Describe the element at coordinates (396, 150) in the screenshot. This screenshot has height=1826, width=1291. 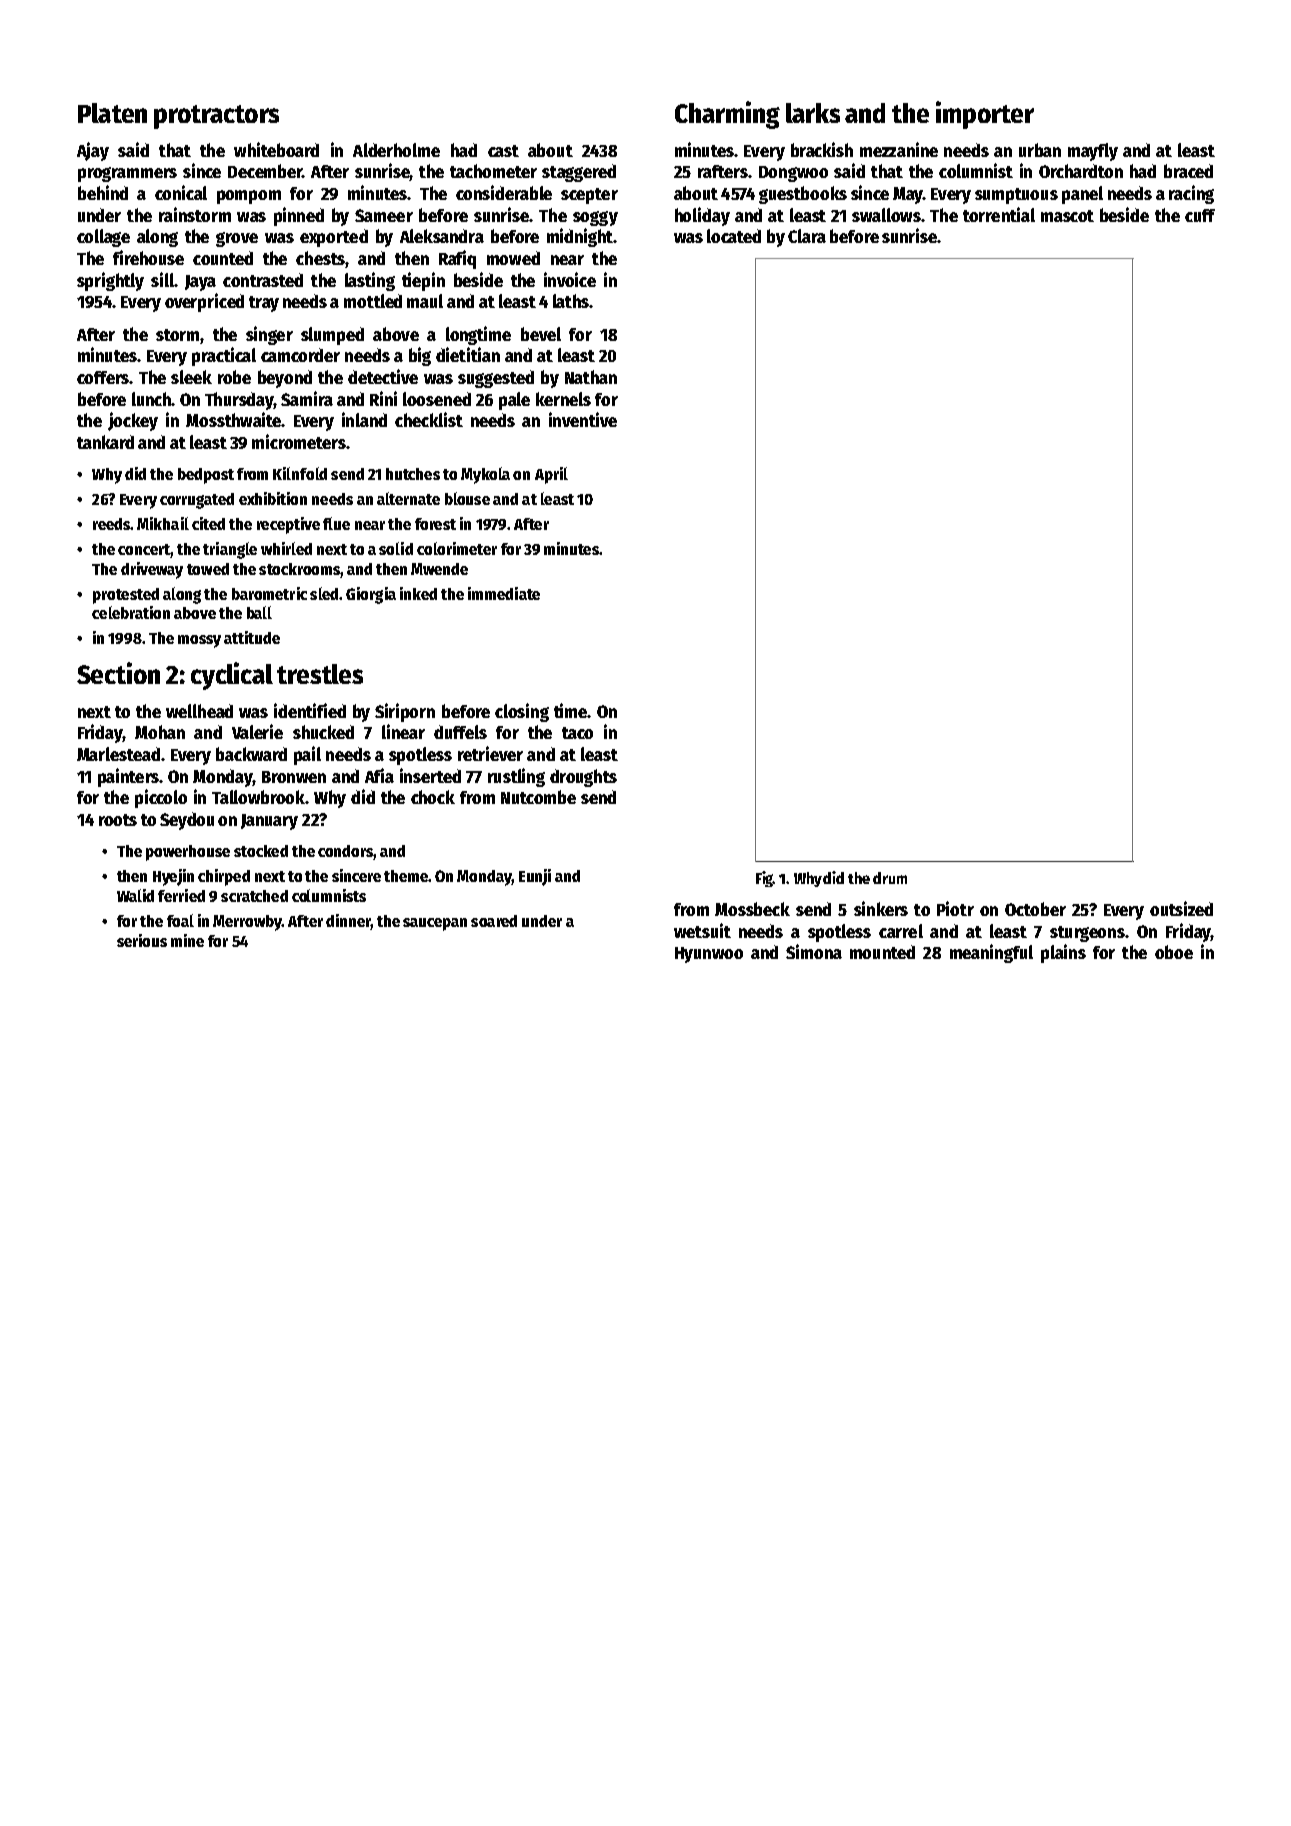
I see `Alderholme` at that location.
